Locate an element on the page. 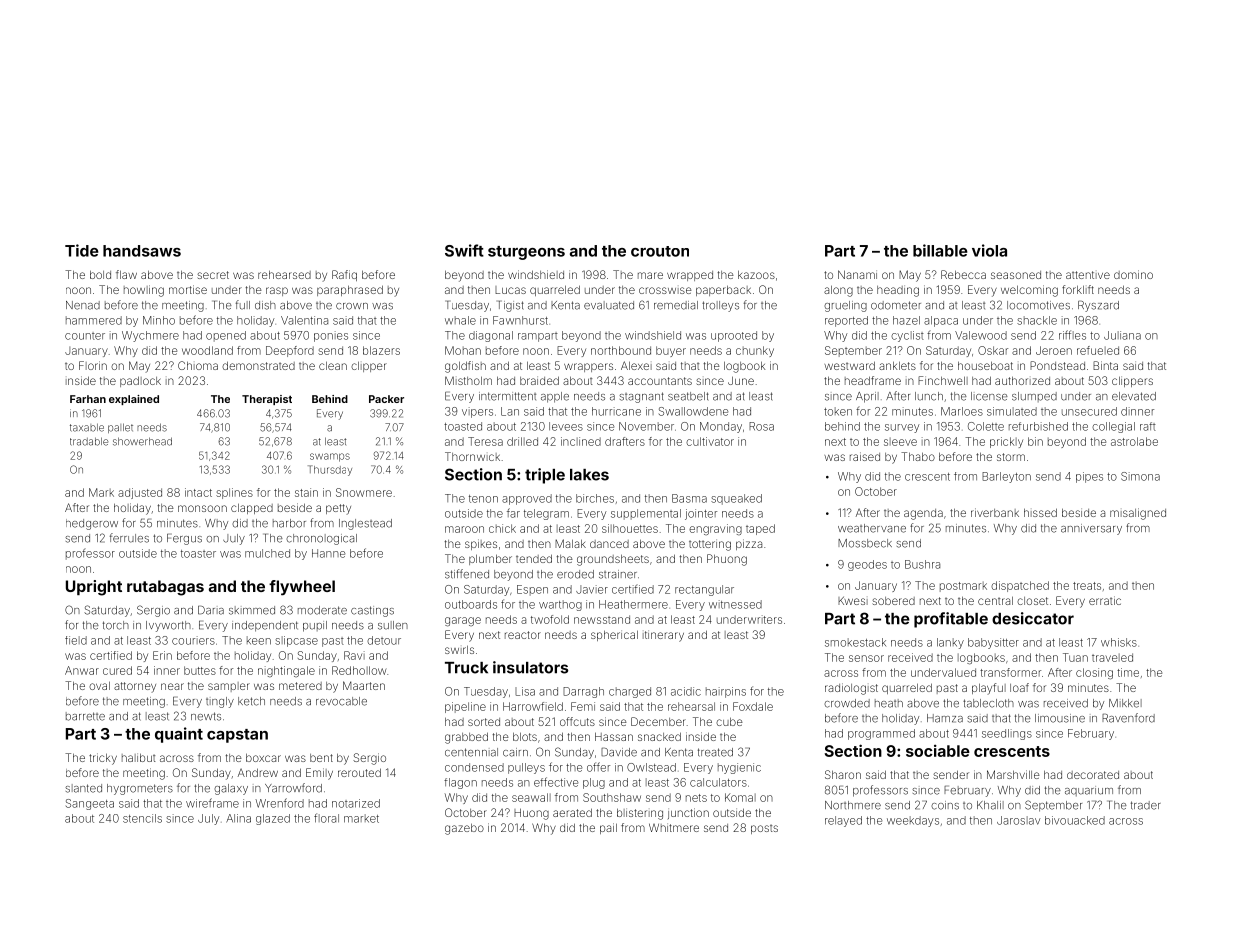 The image size is (1233, 952). quaint is located at coordinates (179, 735).
